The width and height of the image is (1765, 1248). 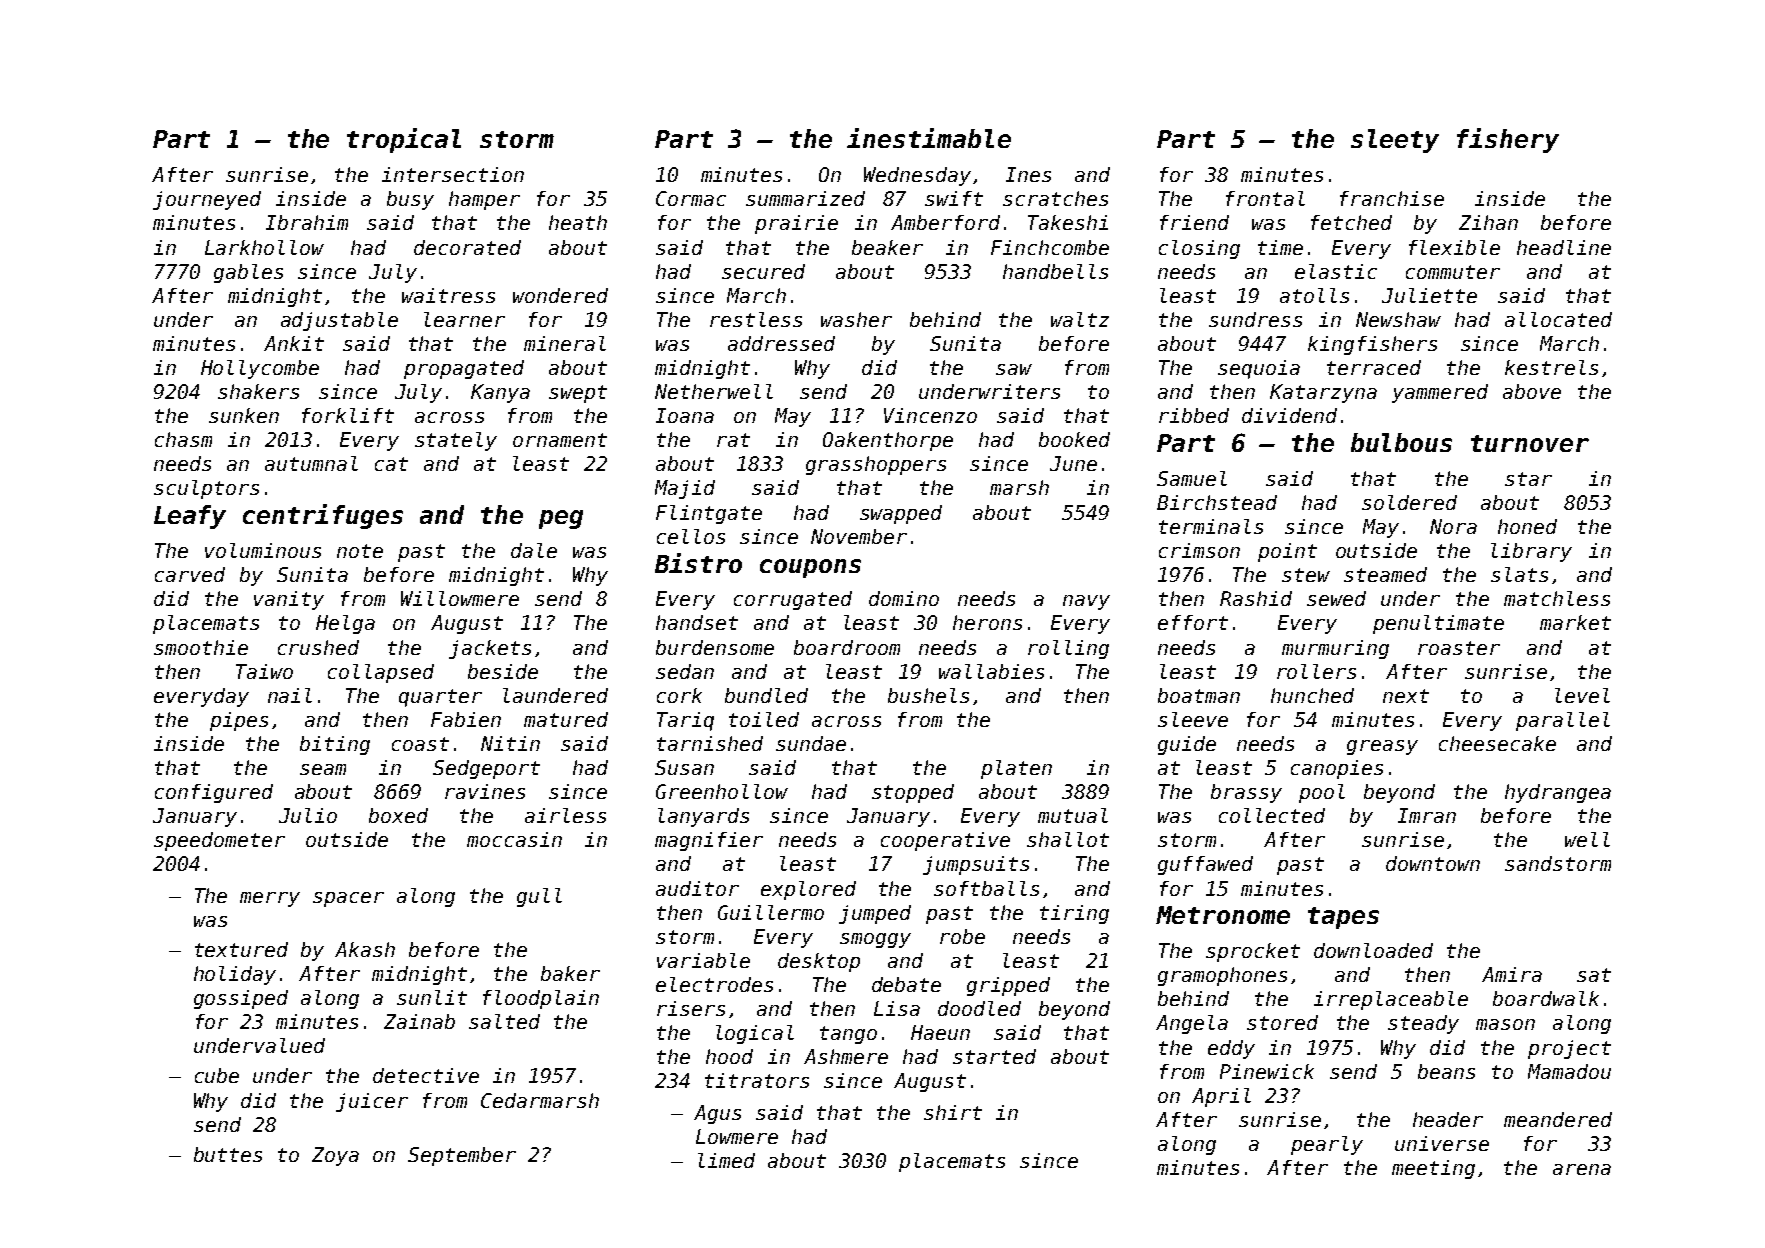 I want to click on fishery, so click(x=1508, y=140).
